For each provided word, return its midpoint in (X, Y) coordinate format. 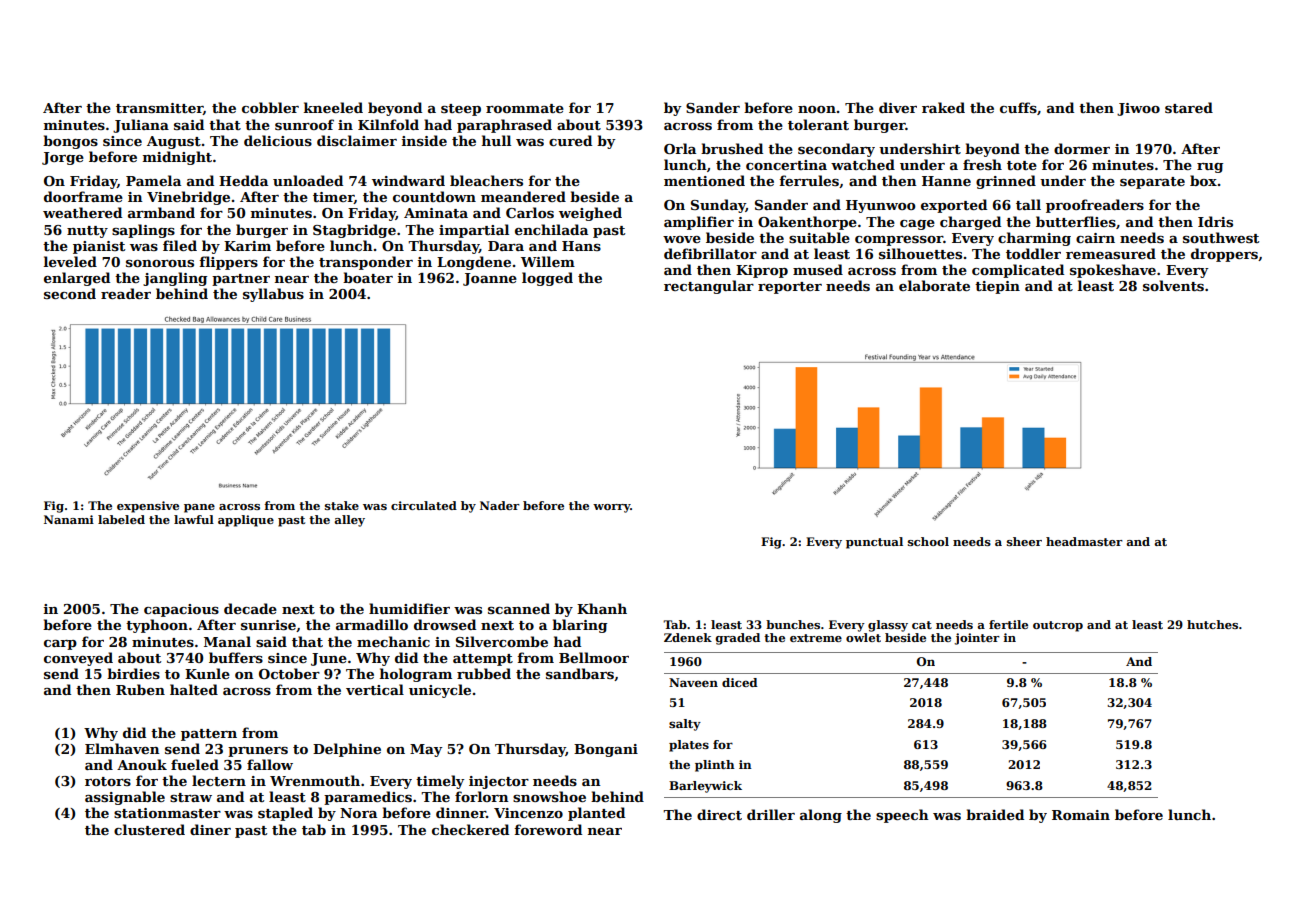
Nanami (69, 519)
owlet (863, 637)
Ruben (140, 689)
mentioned (704, 180)
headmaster (1084, 541)
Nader (500, 505)
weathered (82, 212)
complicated (1018, 271)
